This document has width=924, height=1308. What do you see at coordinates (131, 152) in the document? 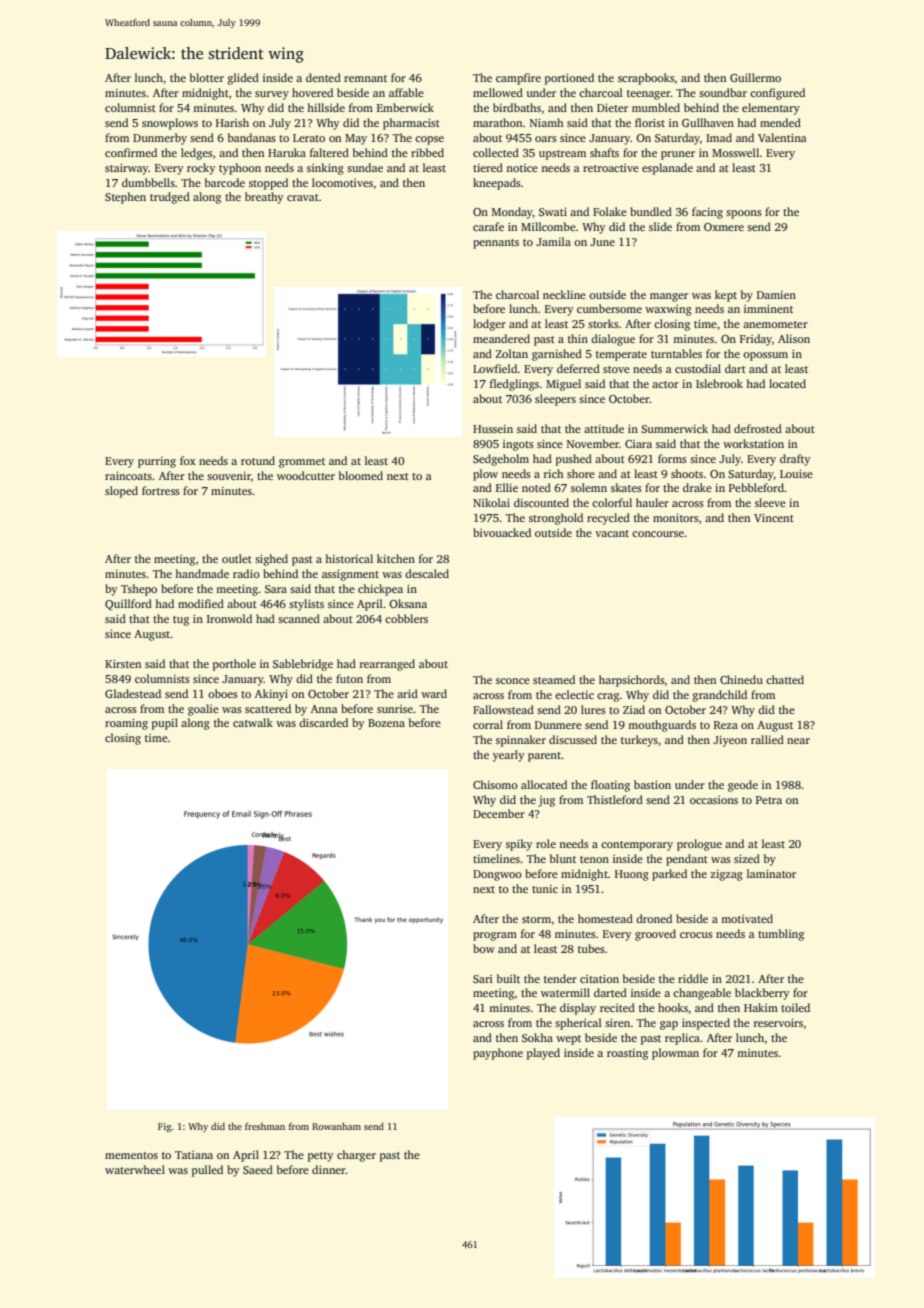
I see `confirmed` at bounding box center [131, 152].
